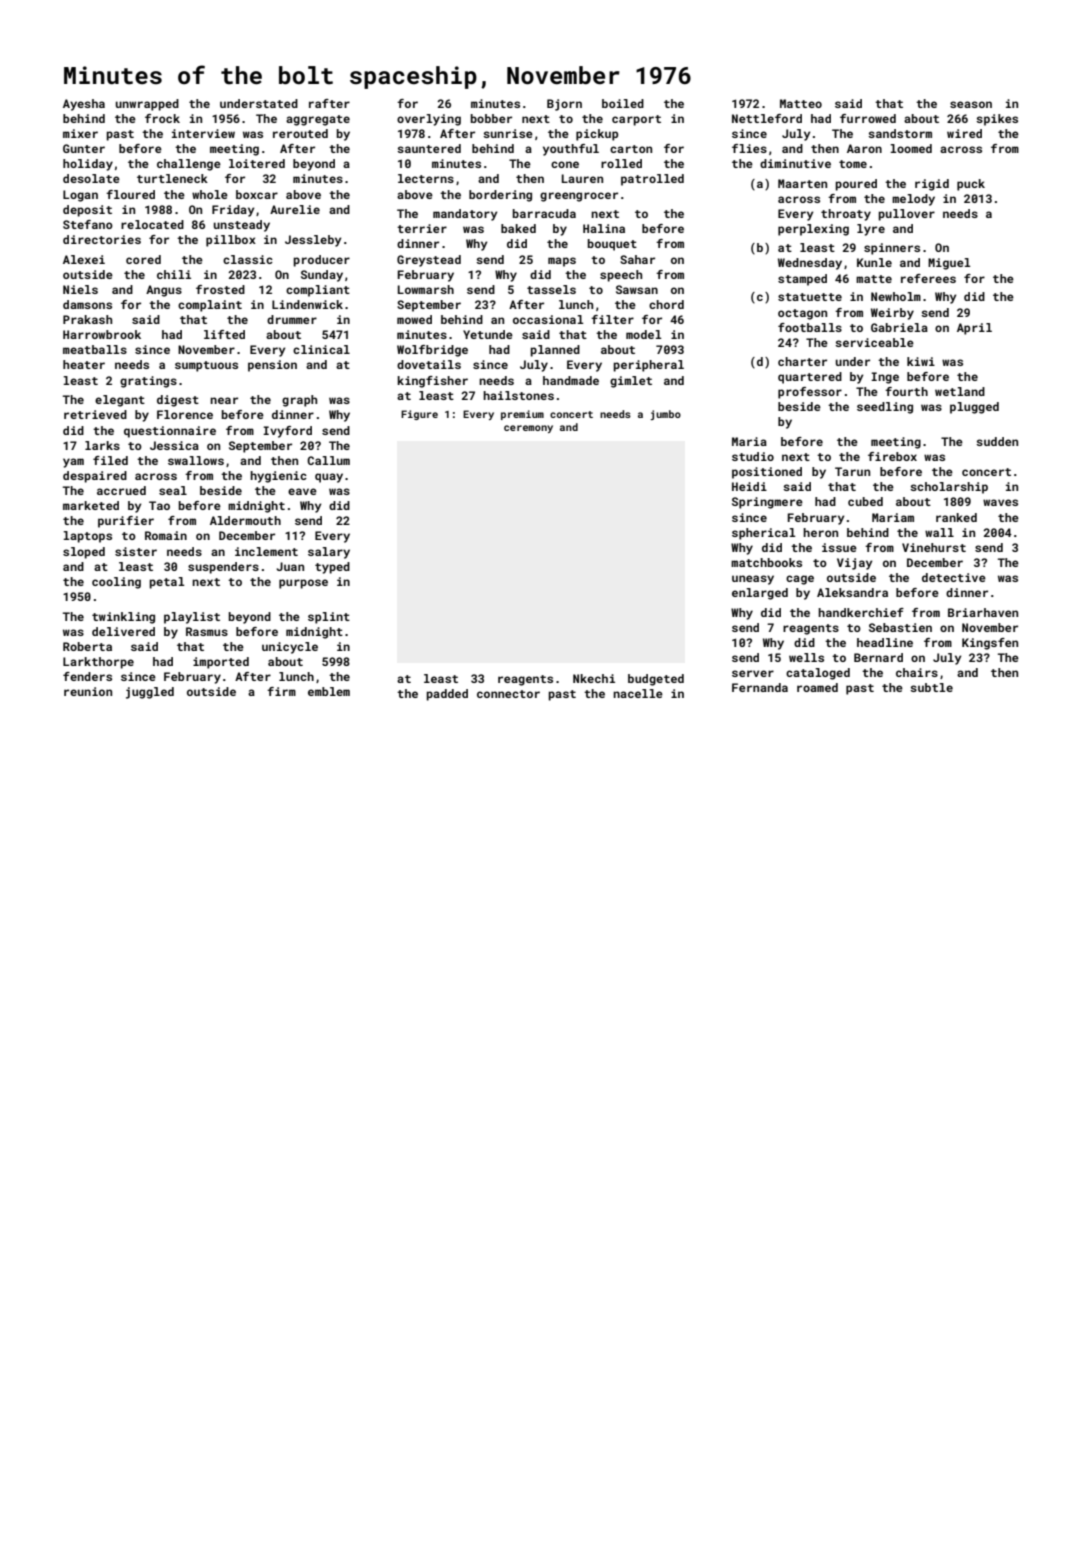  I want to click on heron, so click(820, 532).
